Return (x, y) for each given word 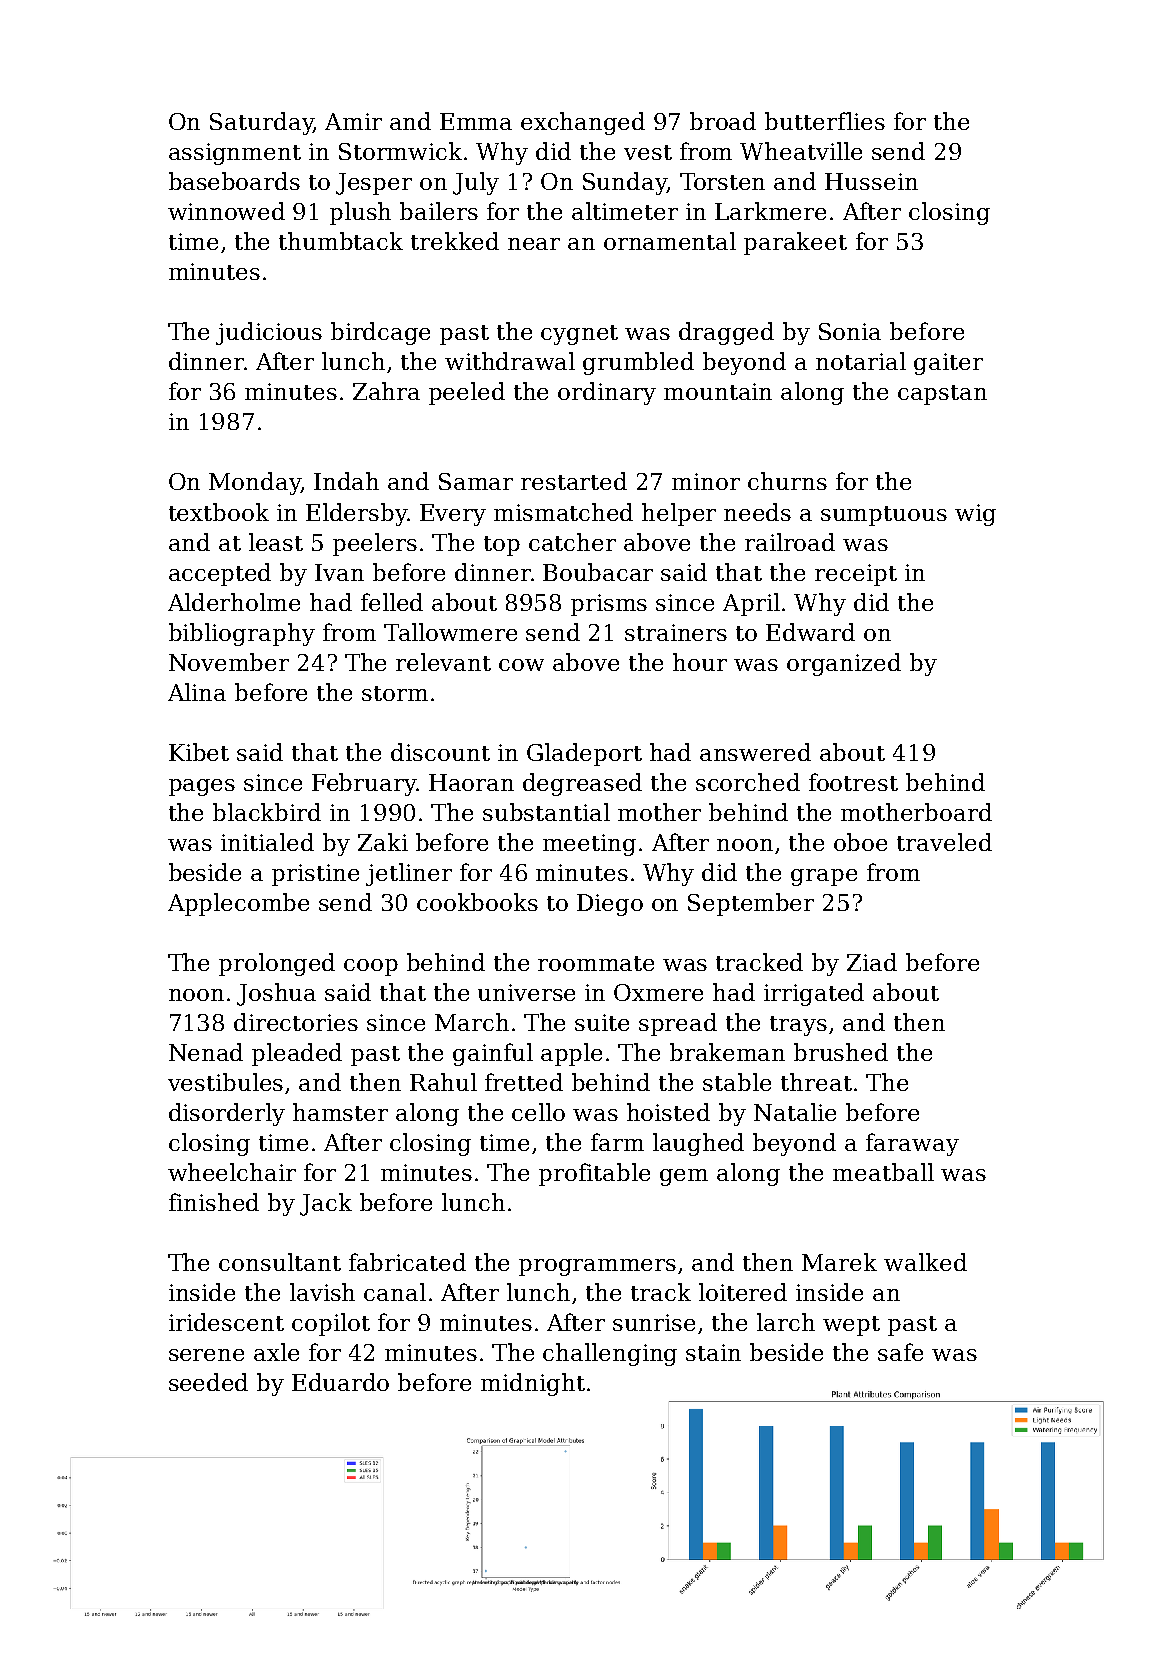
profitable (594, 1174)
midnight (533, 1384)
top (502, 546)
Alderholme (234, 602)
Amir (353, 121)
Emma (476, 121)
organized (844, 664)
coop (371, 967)
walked (925, 1262)
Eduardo (340, 1382)
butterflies (825, 121)
